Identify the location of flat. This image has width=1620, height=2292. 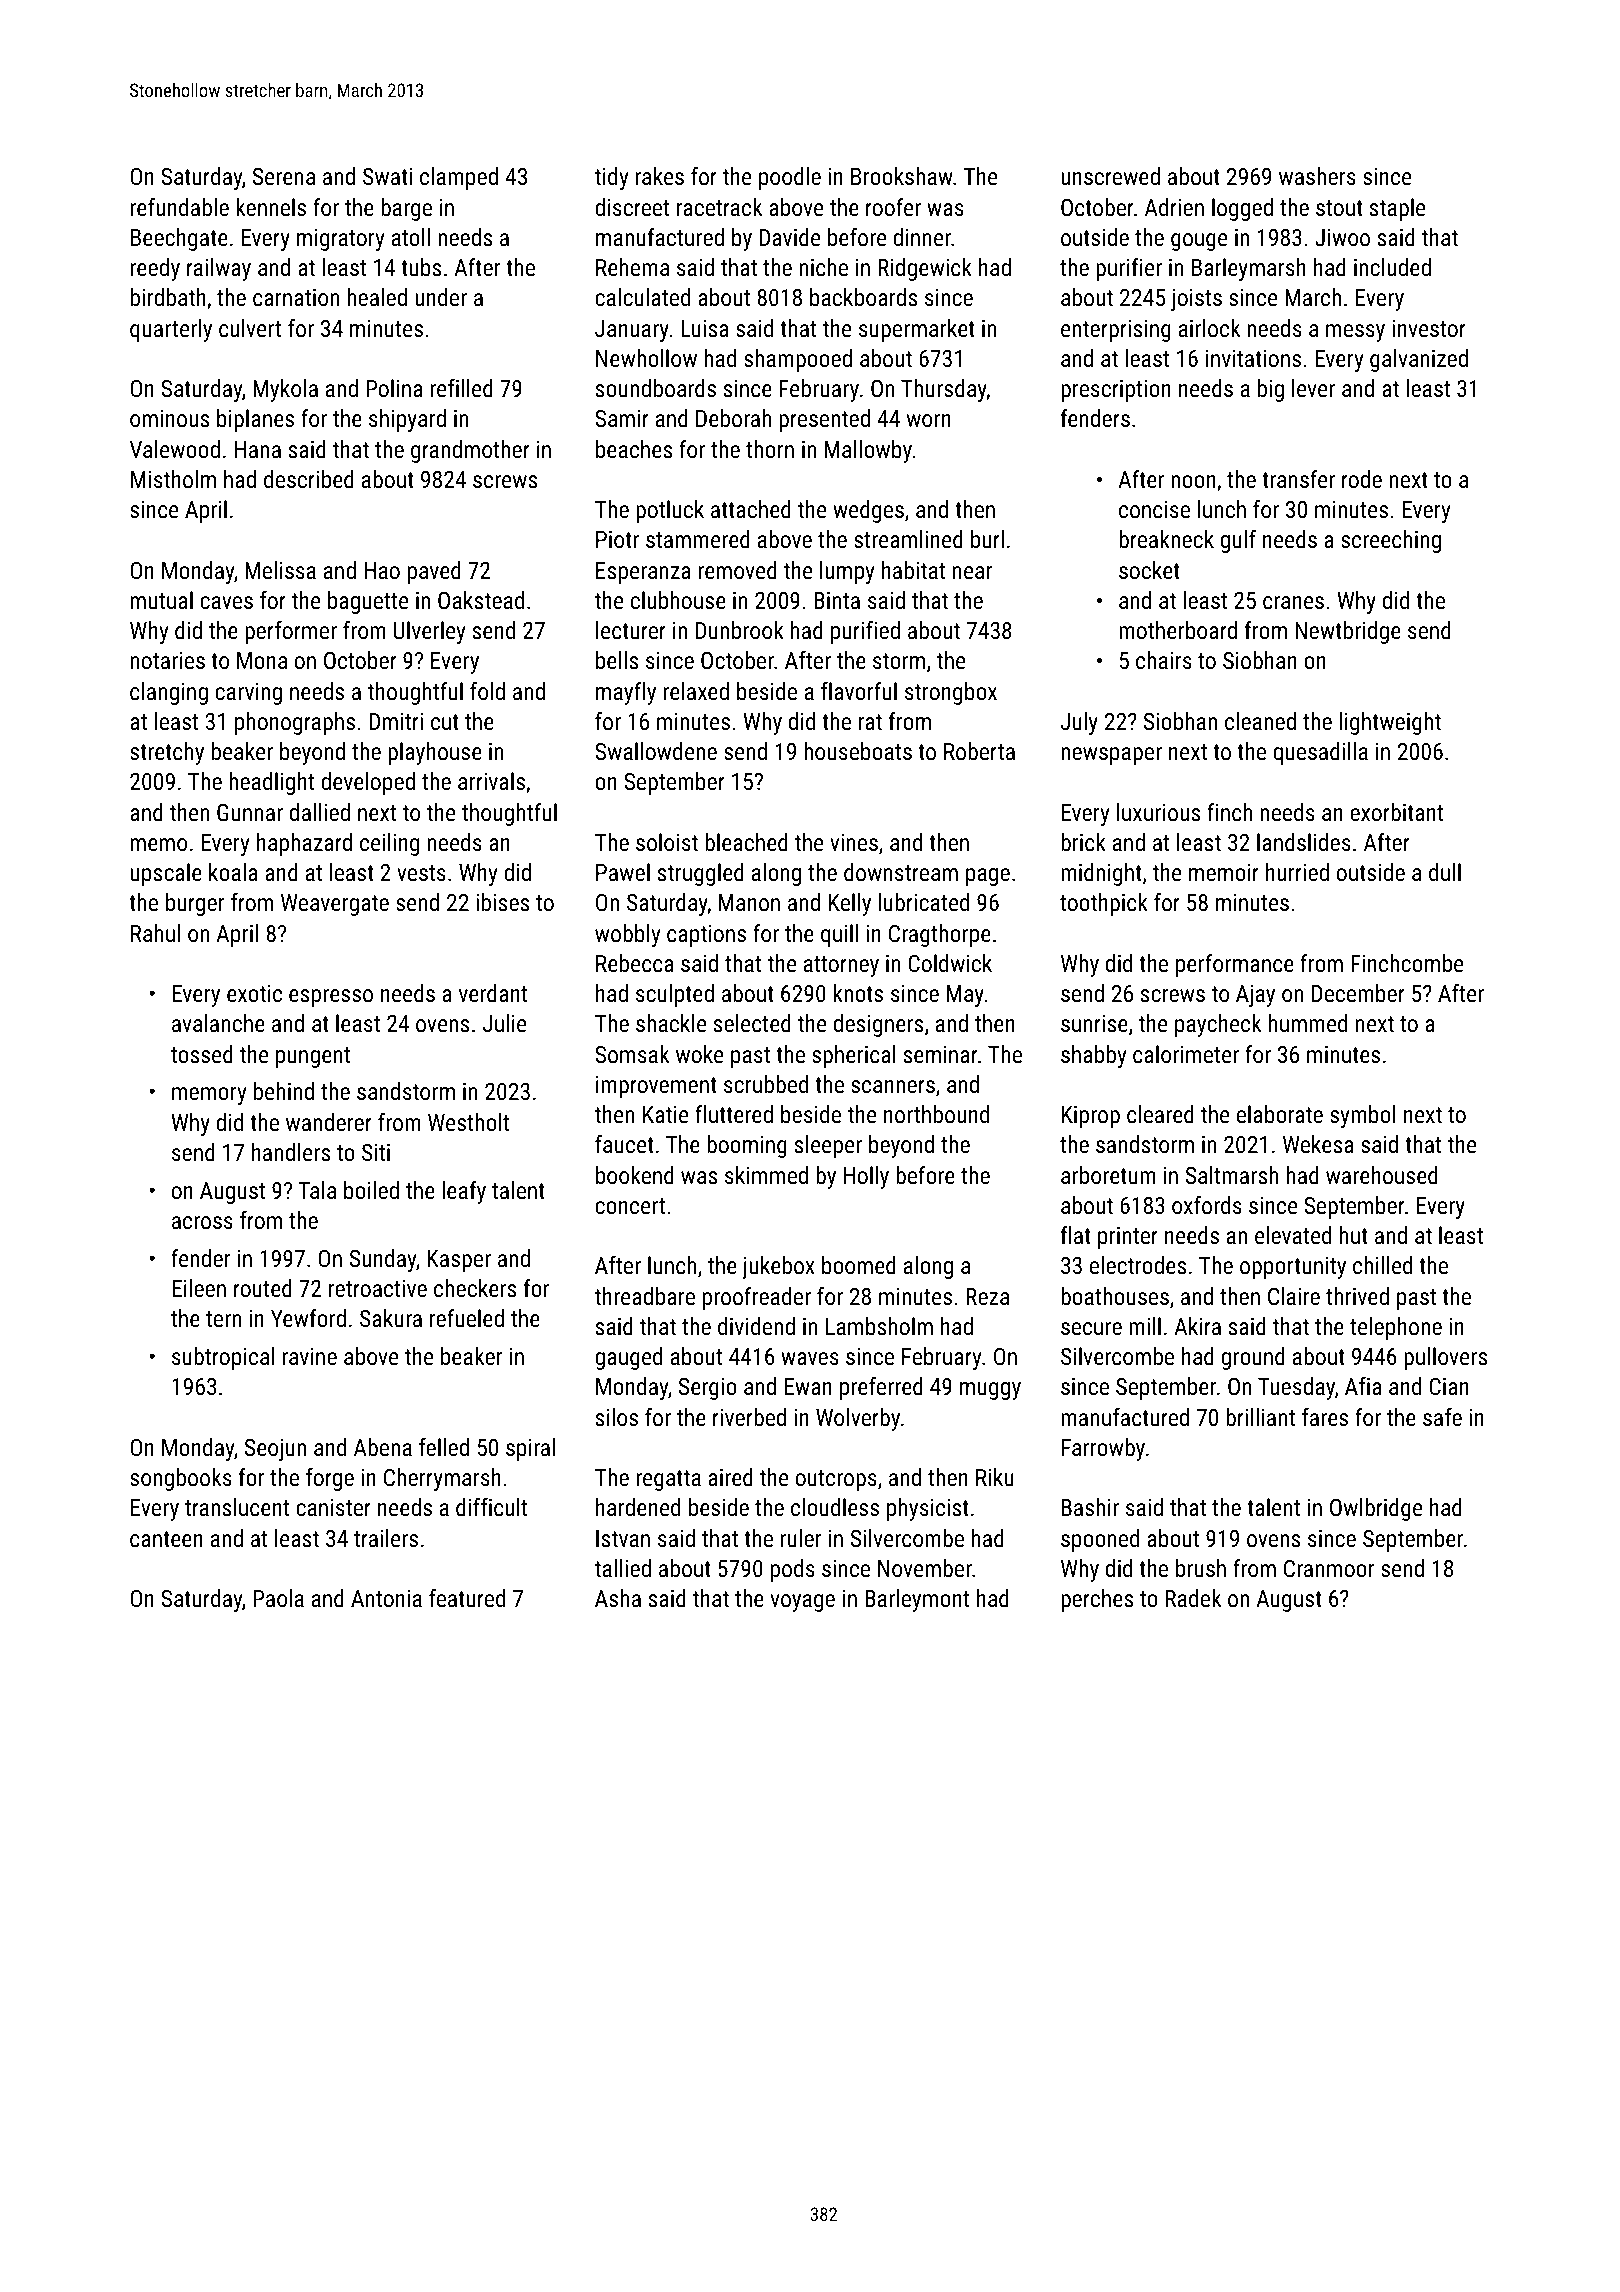
(1076, 1235).
